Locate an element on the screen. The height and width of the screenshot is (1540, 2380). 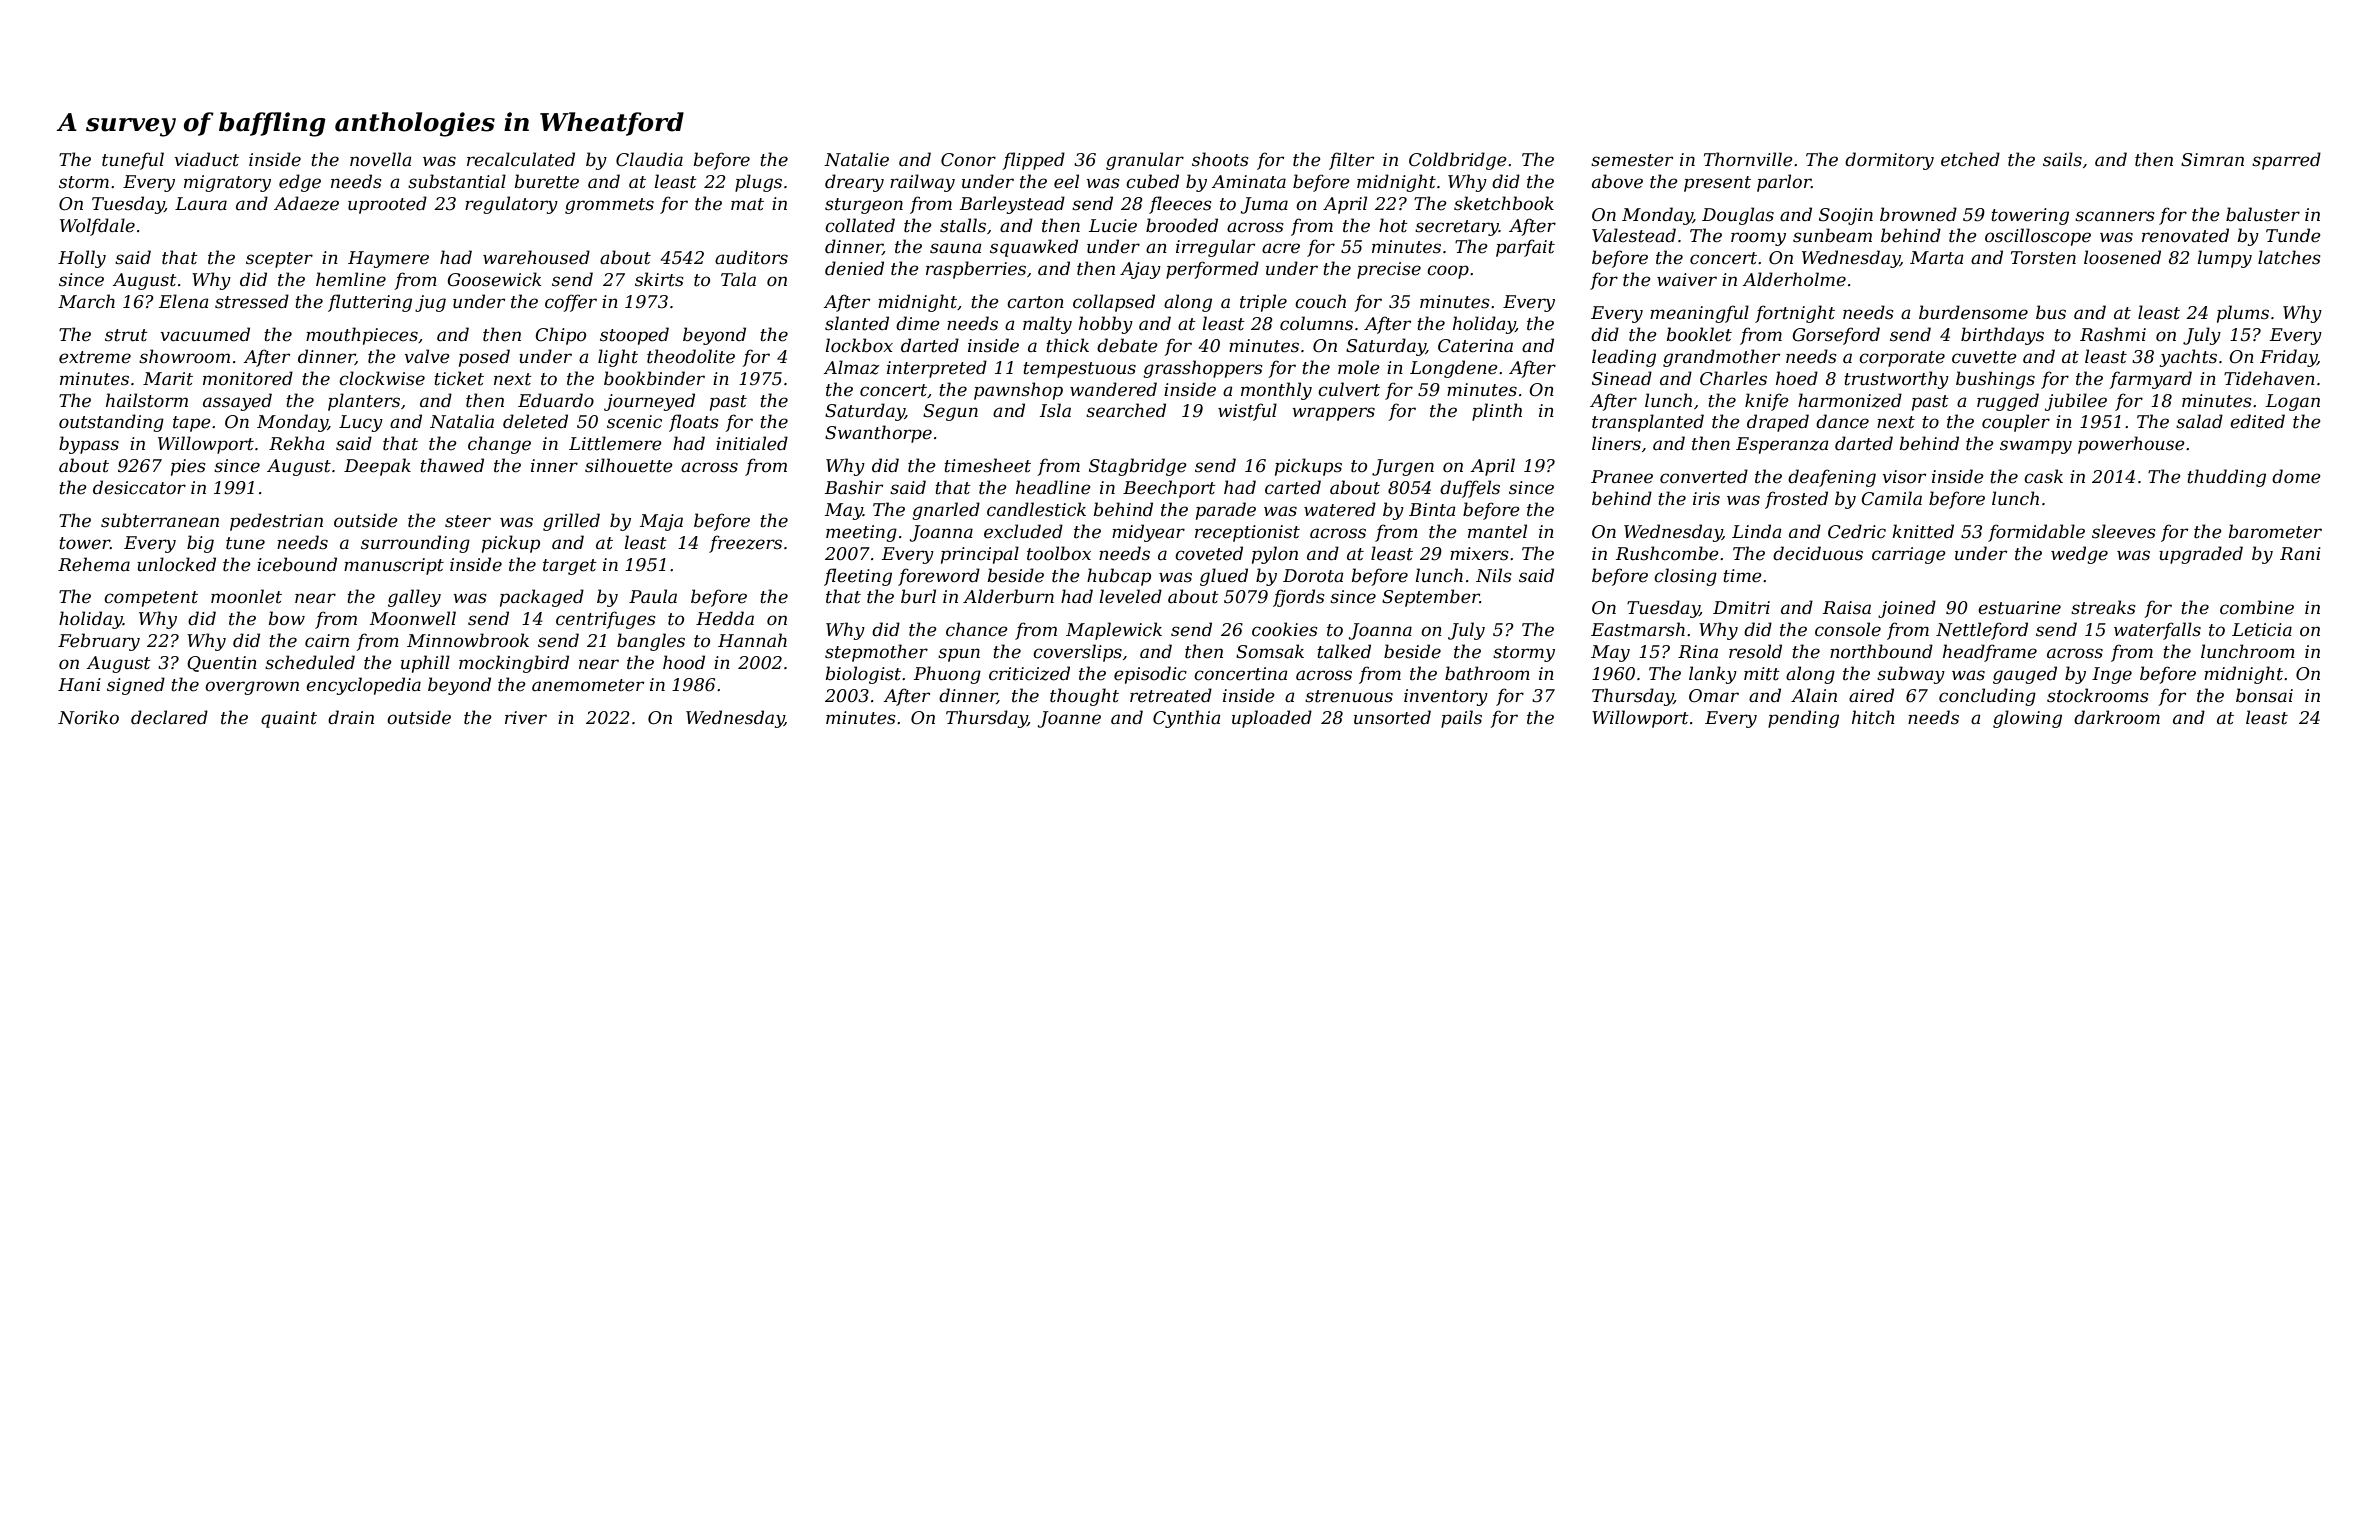
Adaeze is located at coordinates (306, 203).
